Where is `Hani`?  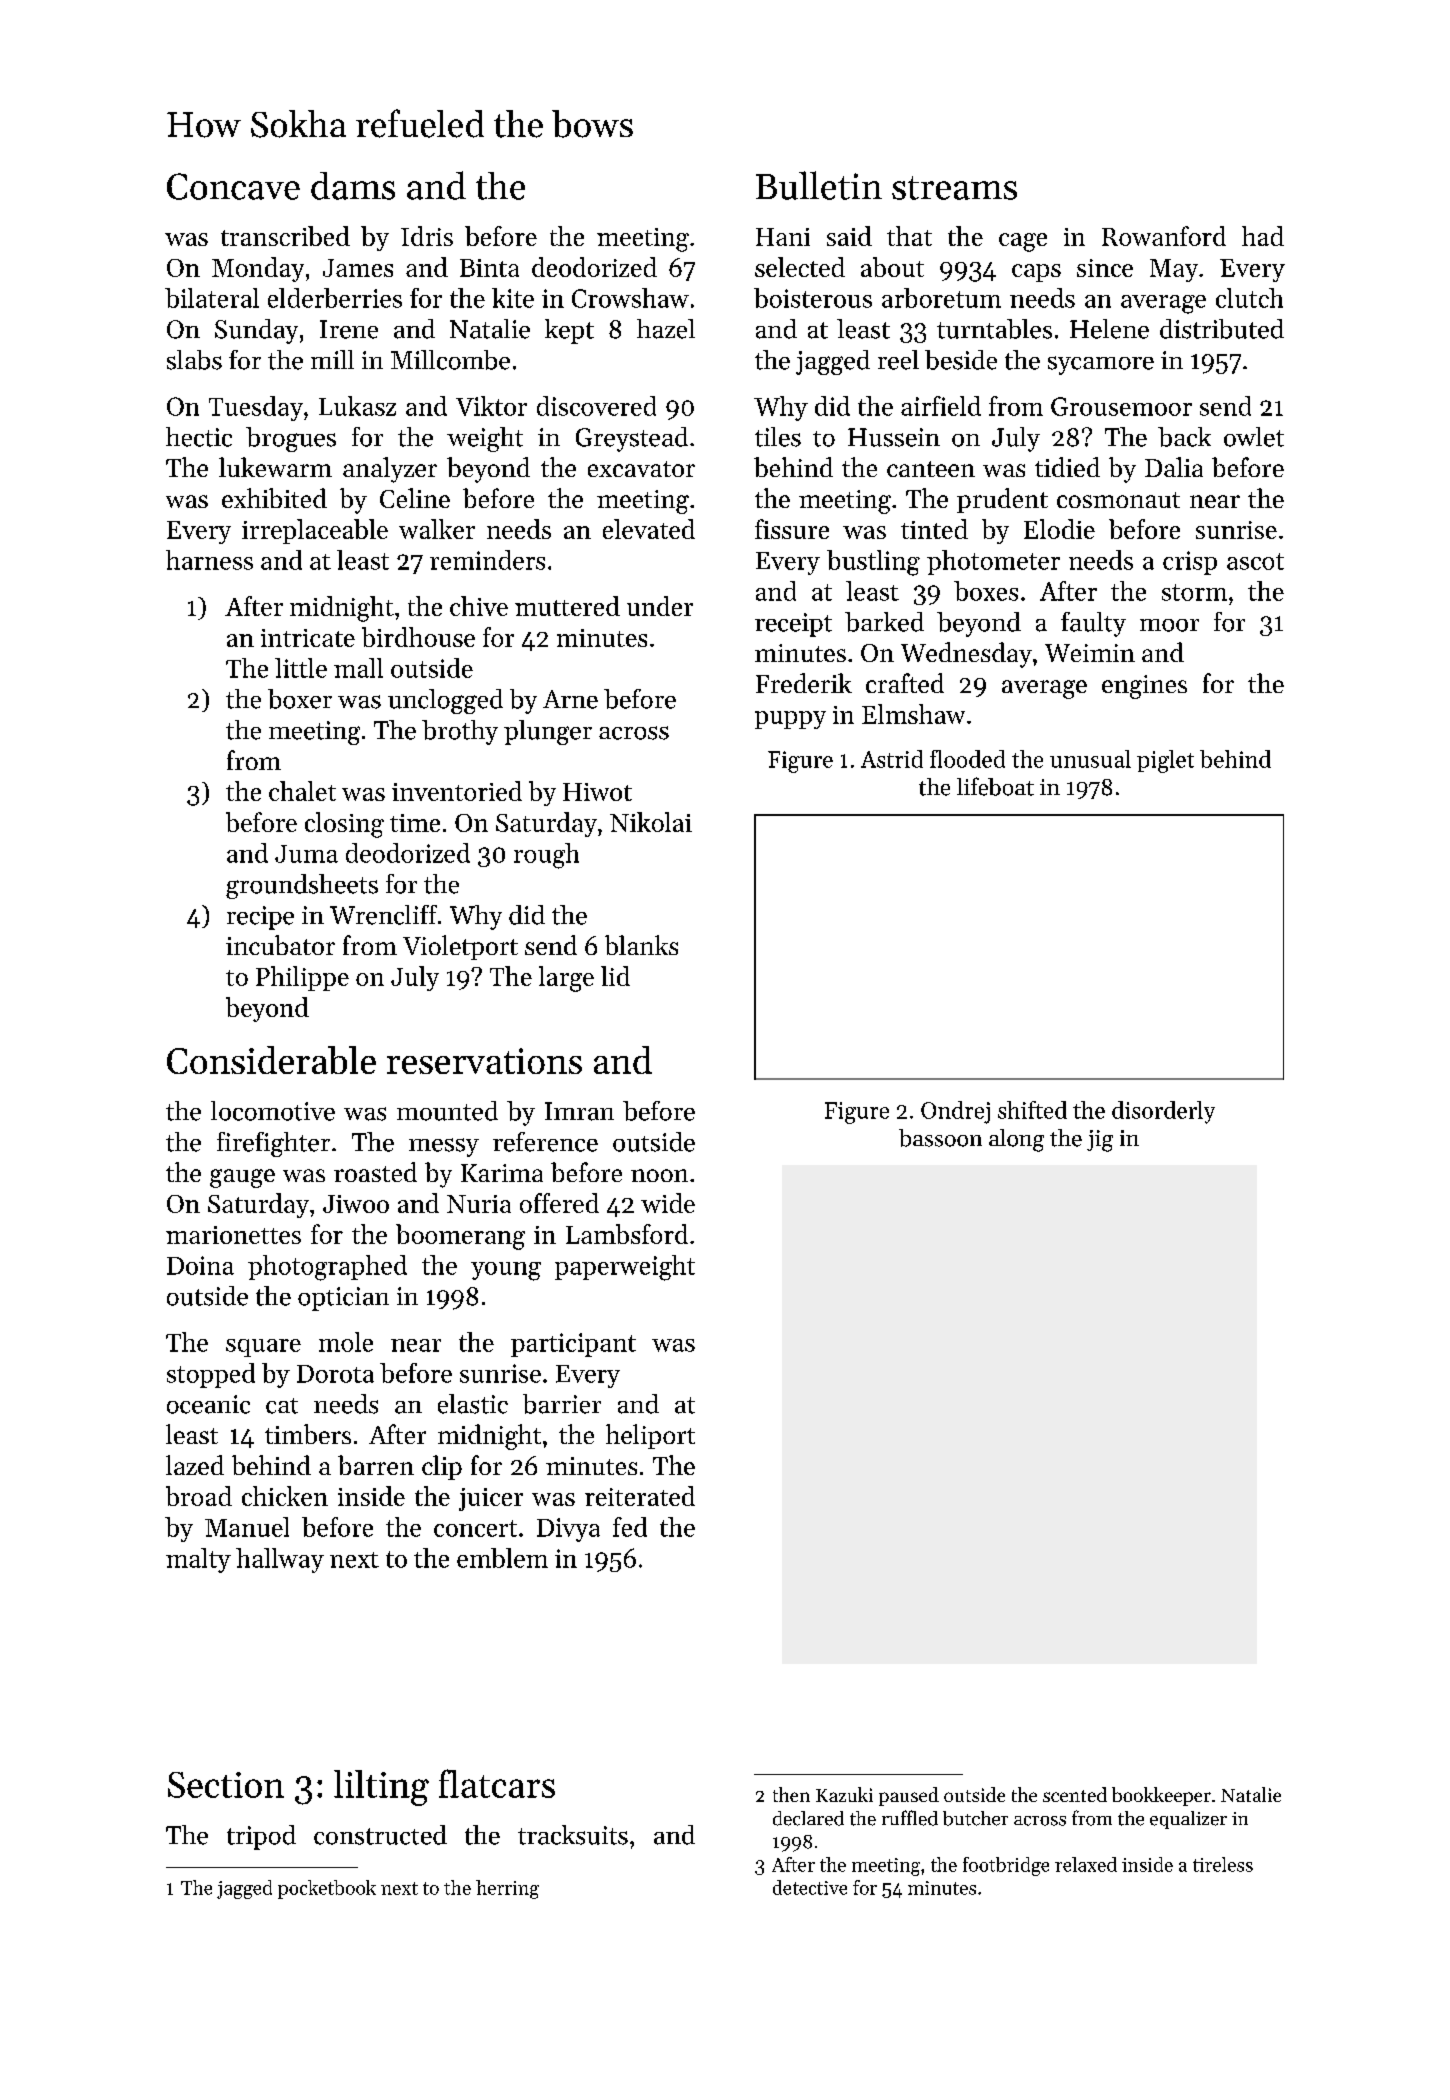
Hani is located at coordinates (783, 237).
